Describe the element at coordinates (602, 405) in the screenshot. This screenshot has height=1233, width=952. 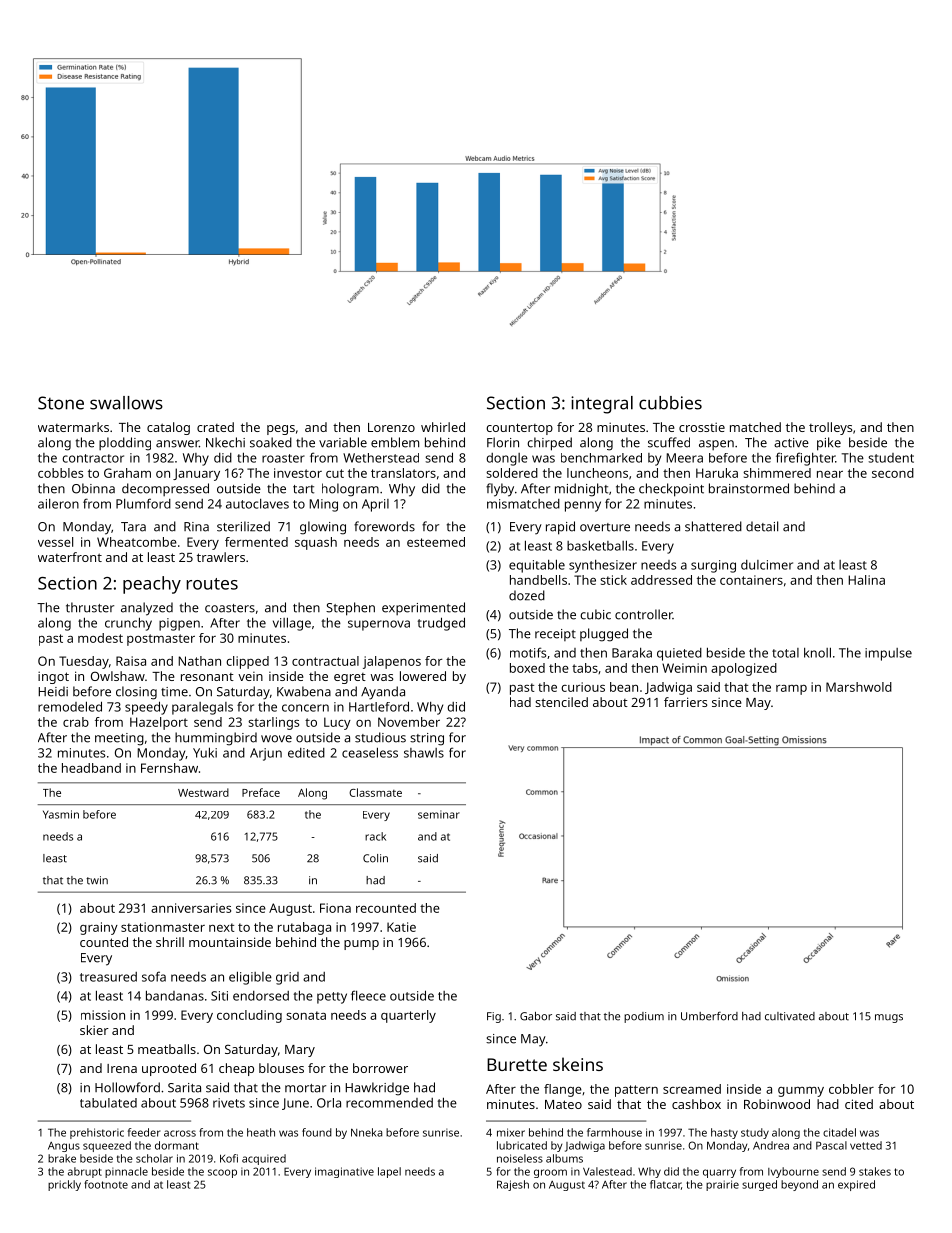
I see `integral` at that location.
